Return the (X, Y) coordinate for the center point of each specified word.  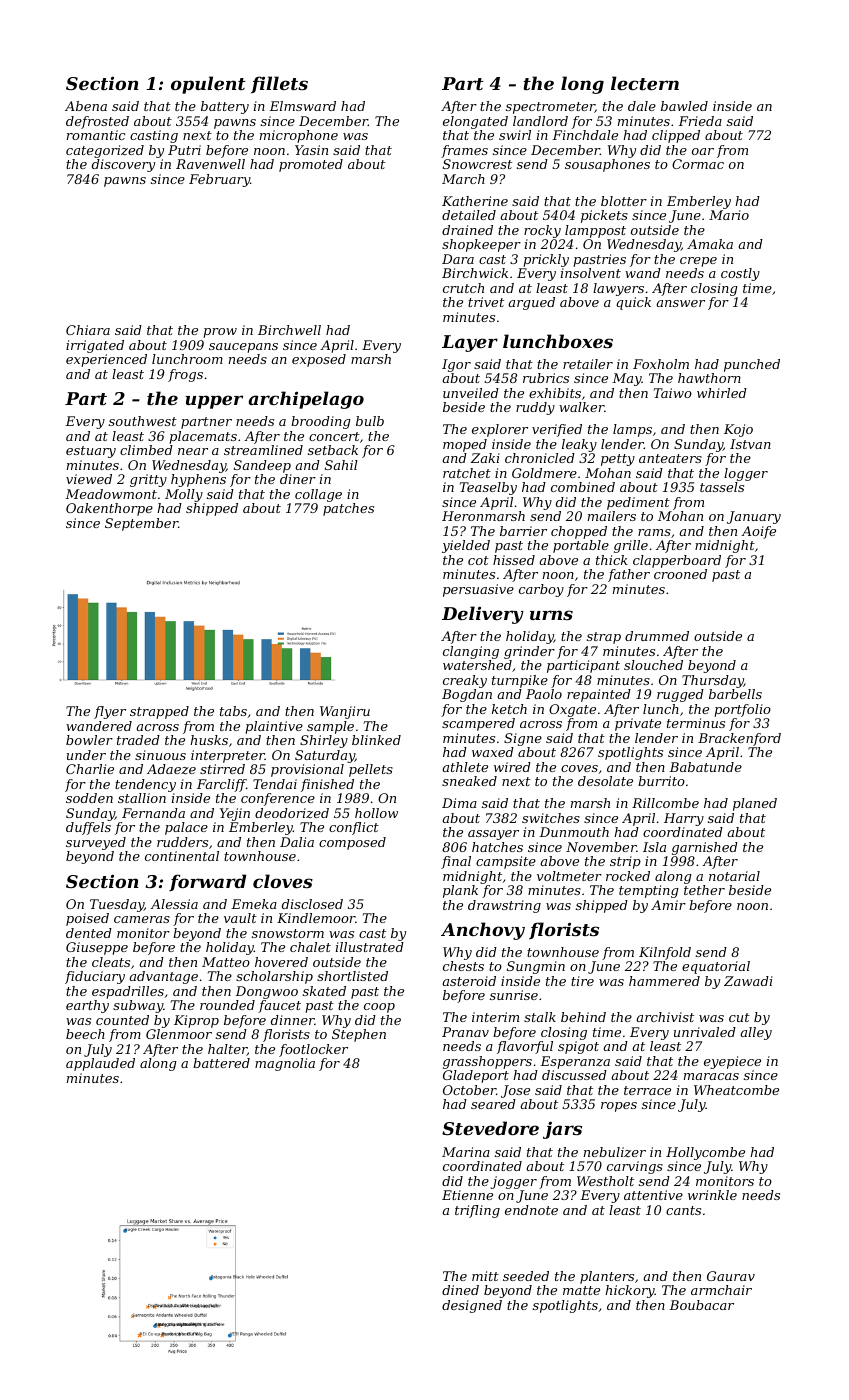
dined (460, 1290)
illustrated (370, 947)
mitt (485, 1276)
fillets (279, 85)
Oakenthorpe (109, 509)
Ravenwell (210, 164)
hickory (630, 1291)
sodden (89, 798)
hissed (514, 560)
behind (583, 1017)
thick (612, 560)
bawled (684, 106)
